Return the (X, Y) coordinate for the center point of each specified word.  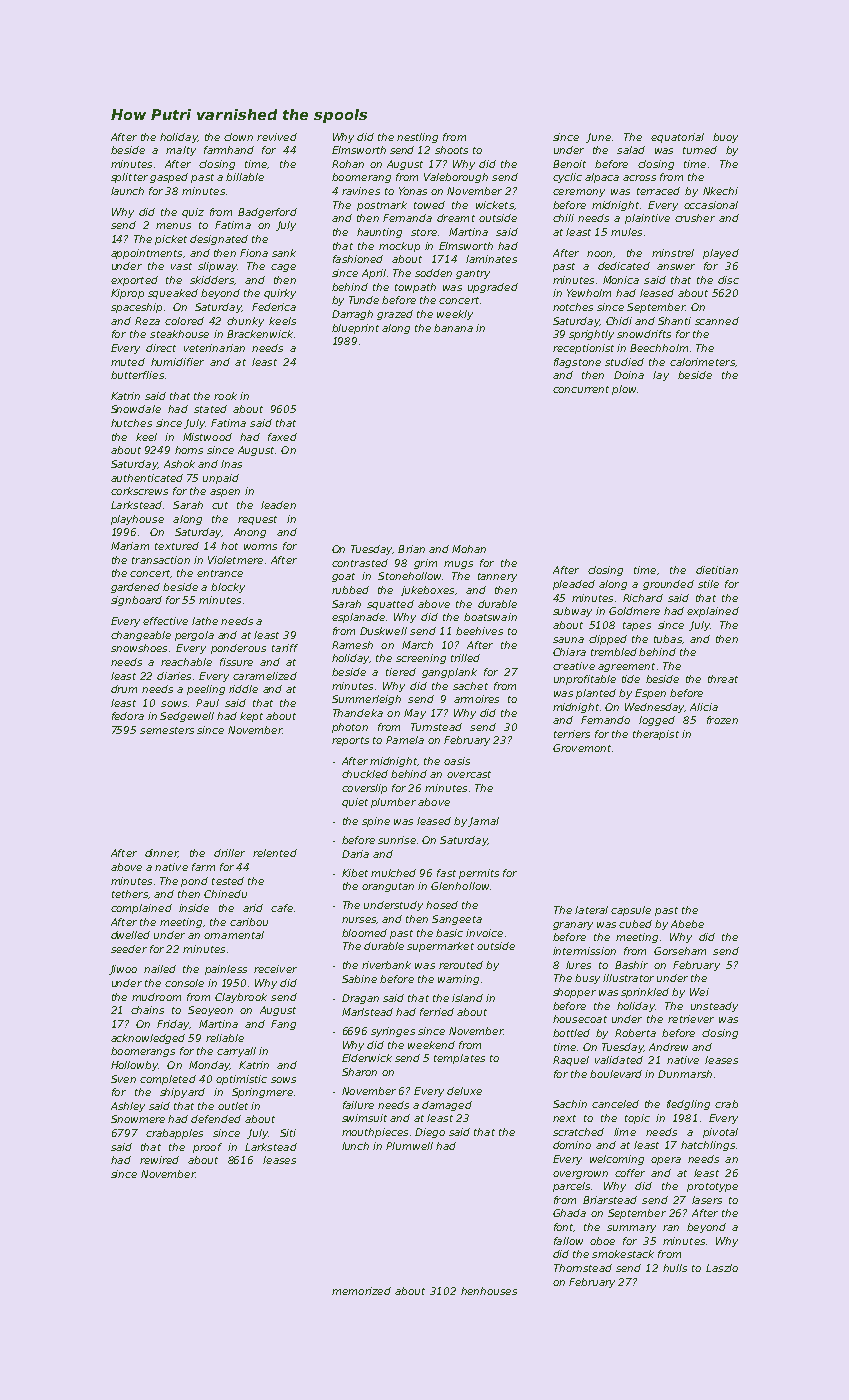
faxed (282, 437)
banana (453, 328)
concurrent (581, 389)
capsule (631, 911)
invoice (484, 933)
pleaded (574, 585)
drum (124, 689)
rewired (159, 1160)
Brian (411, 549)
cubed (635, 924)
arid (253, 908)
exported (134, 281)
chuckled (365, 774)
